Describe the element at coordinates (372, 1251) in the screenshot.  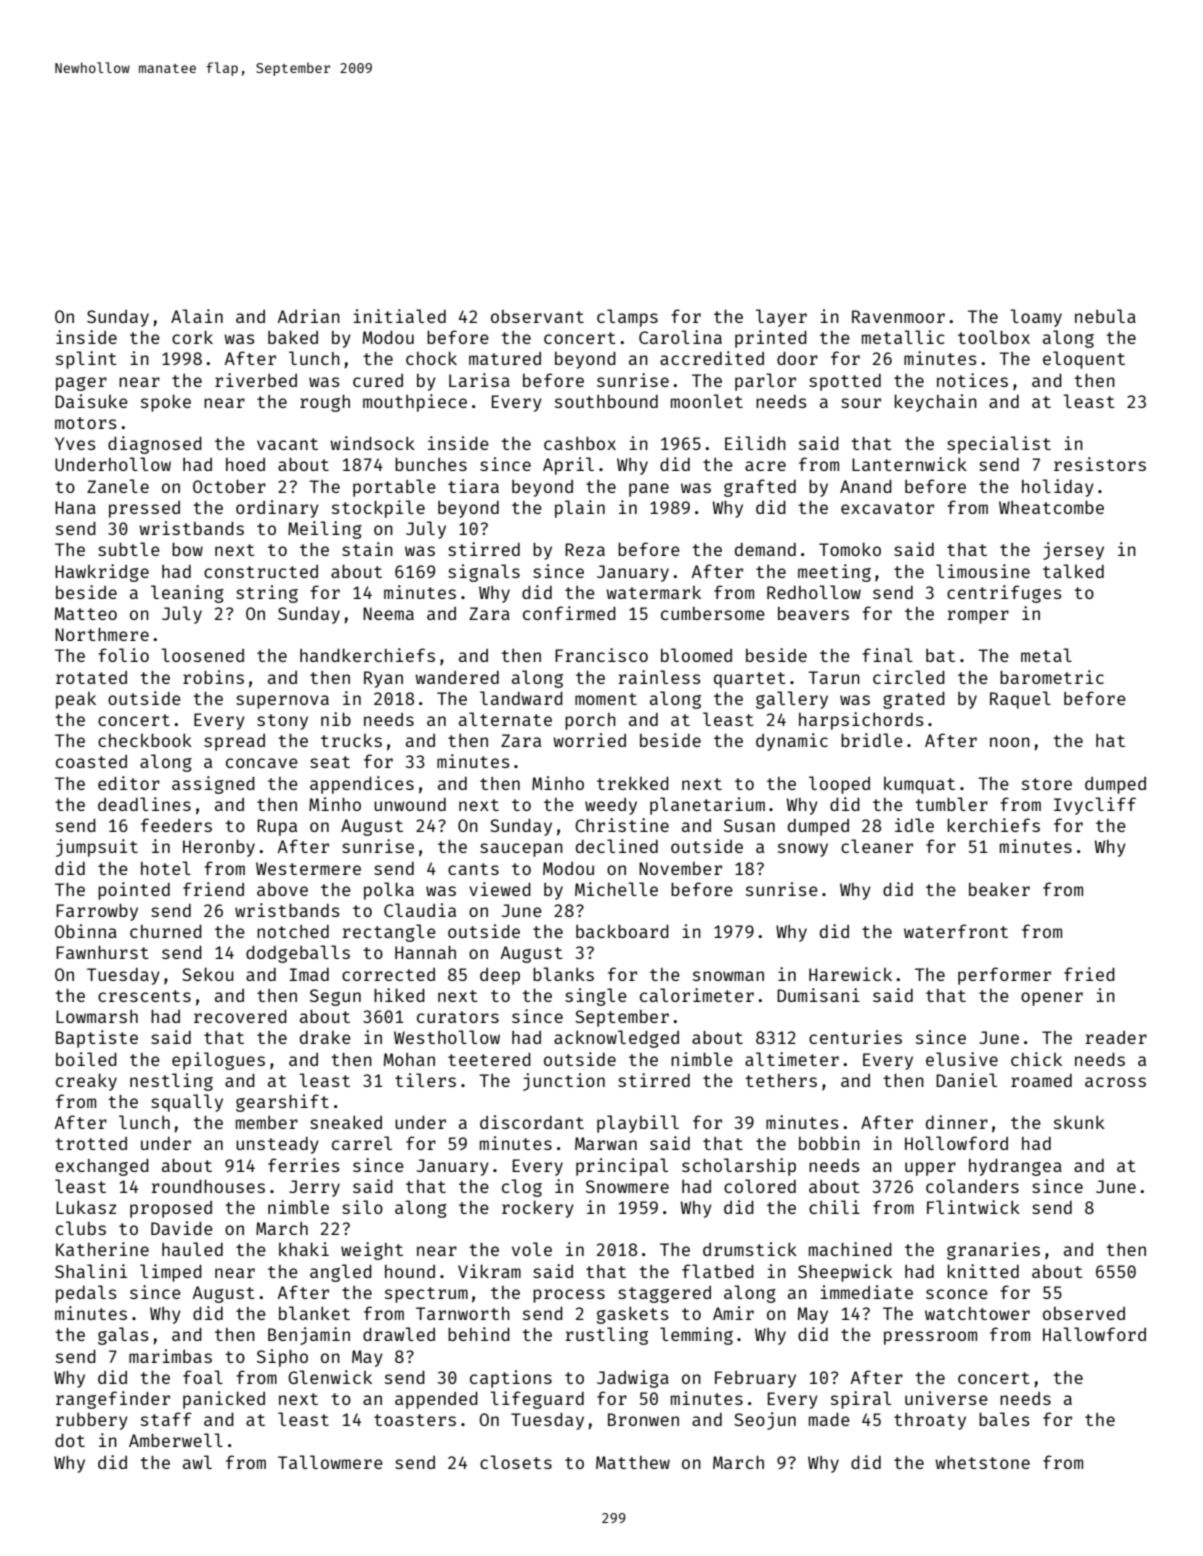
I see `weight` at that location.
